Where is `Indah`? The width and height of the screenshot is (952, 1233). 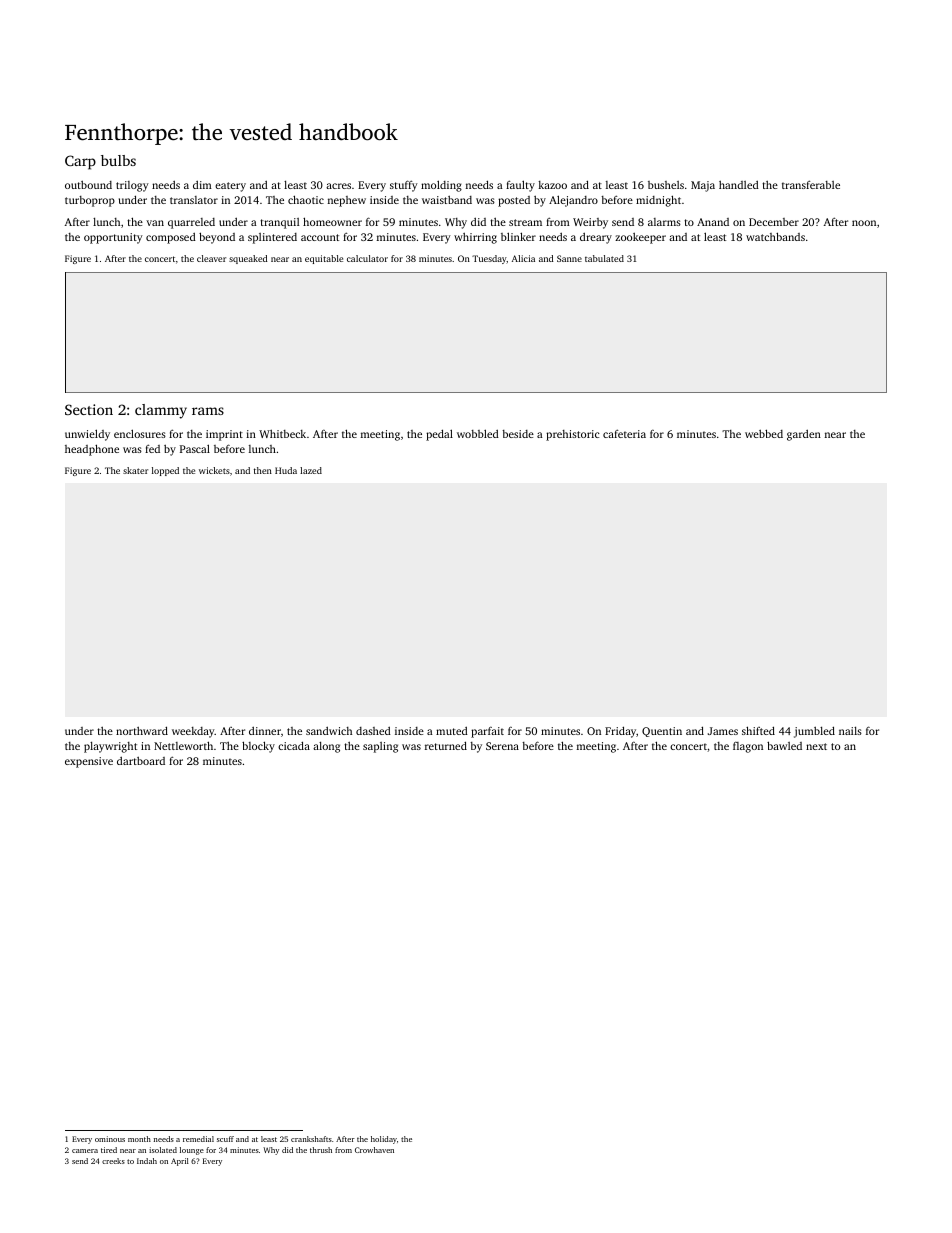
Indah is located at coordinates (147, 1161).
